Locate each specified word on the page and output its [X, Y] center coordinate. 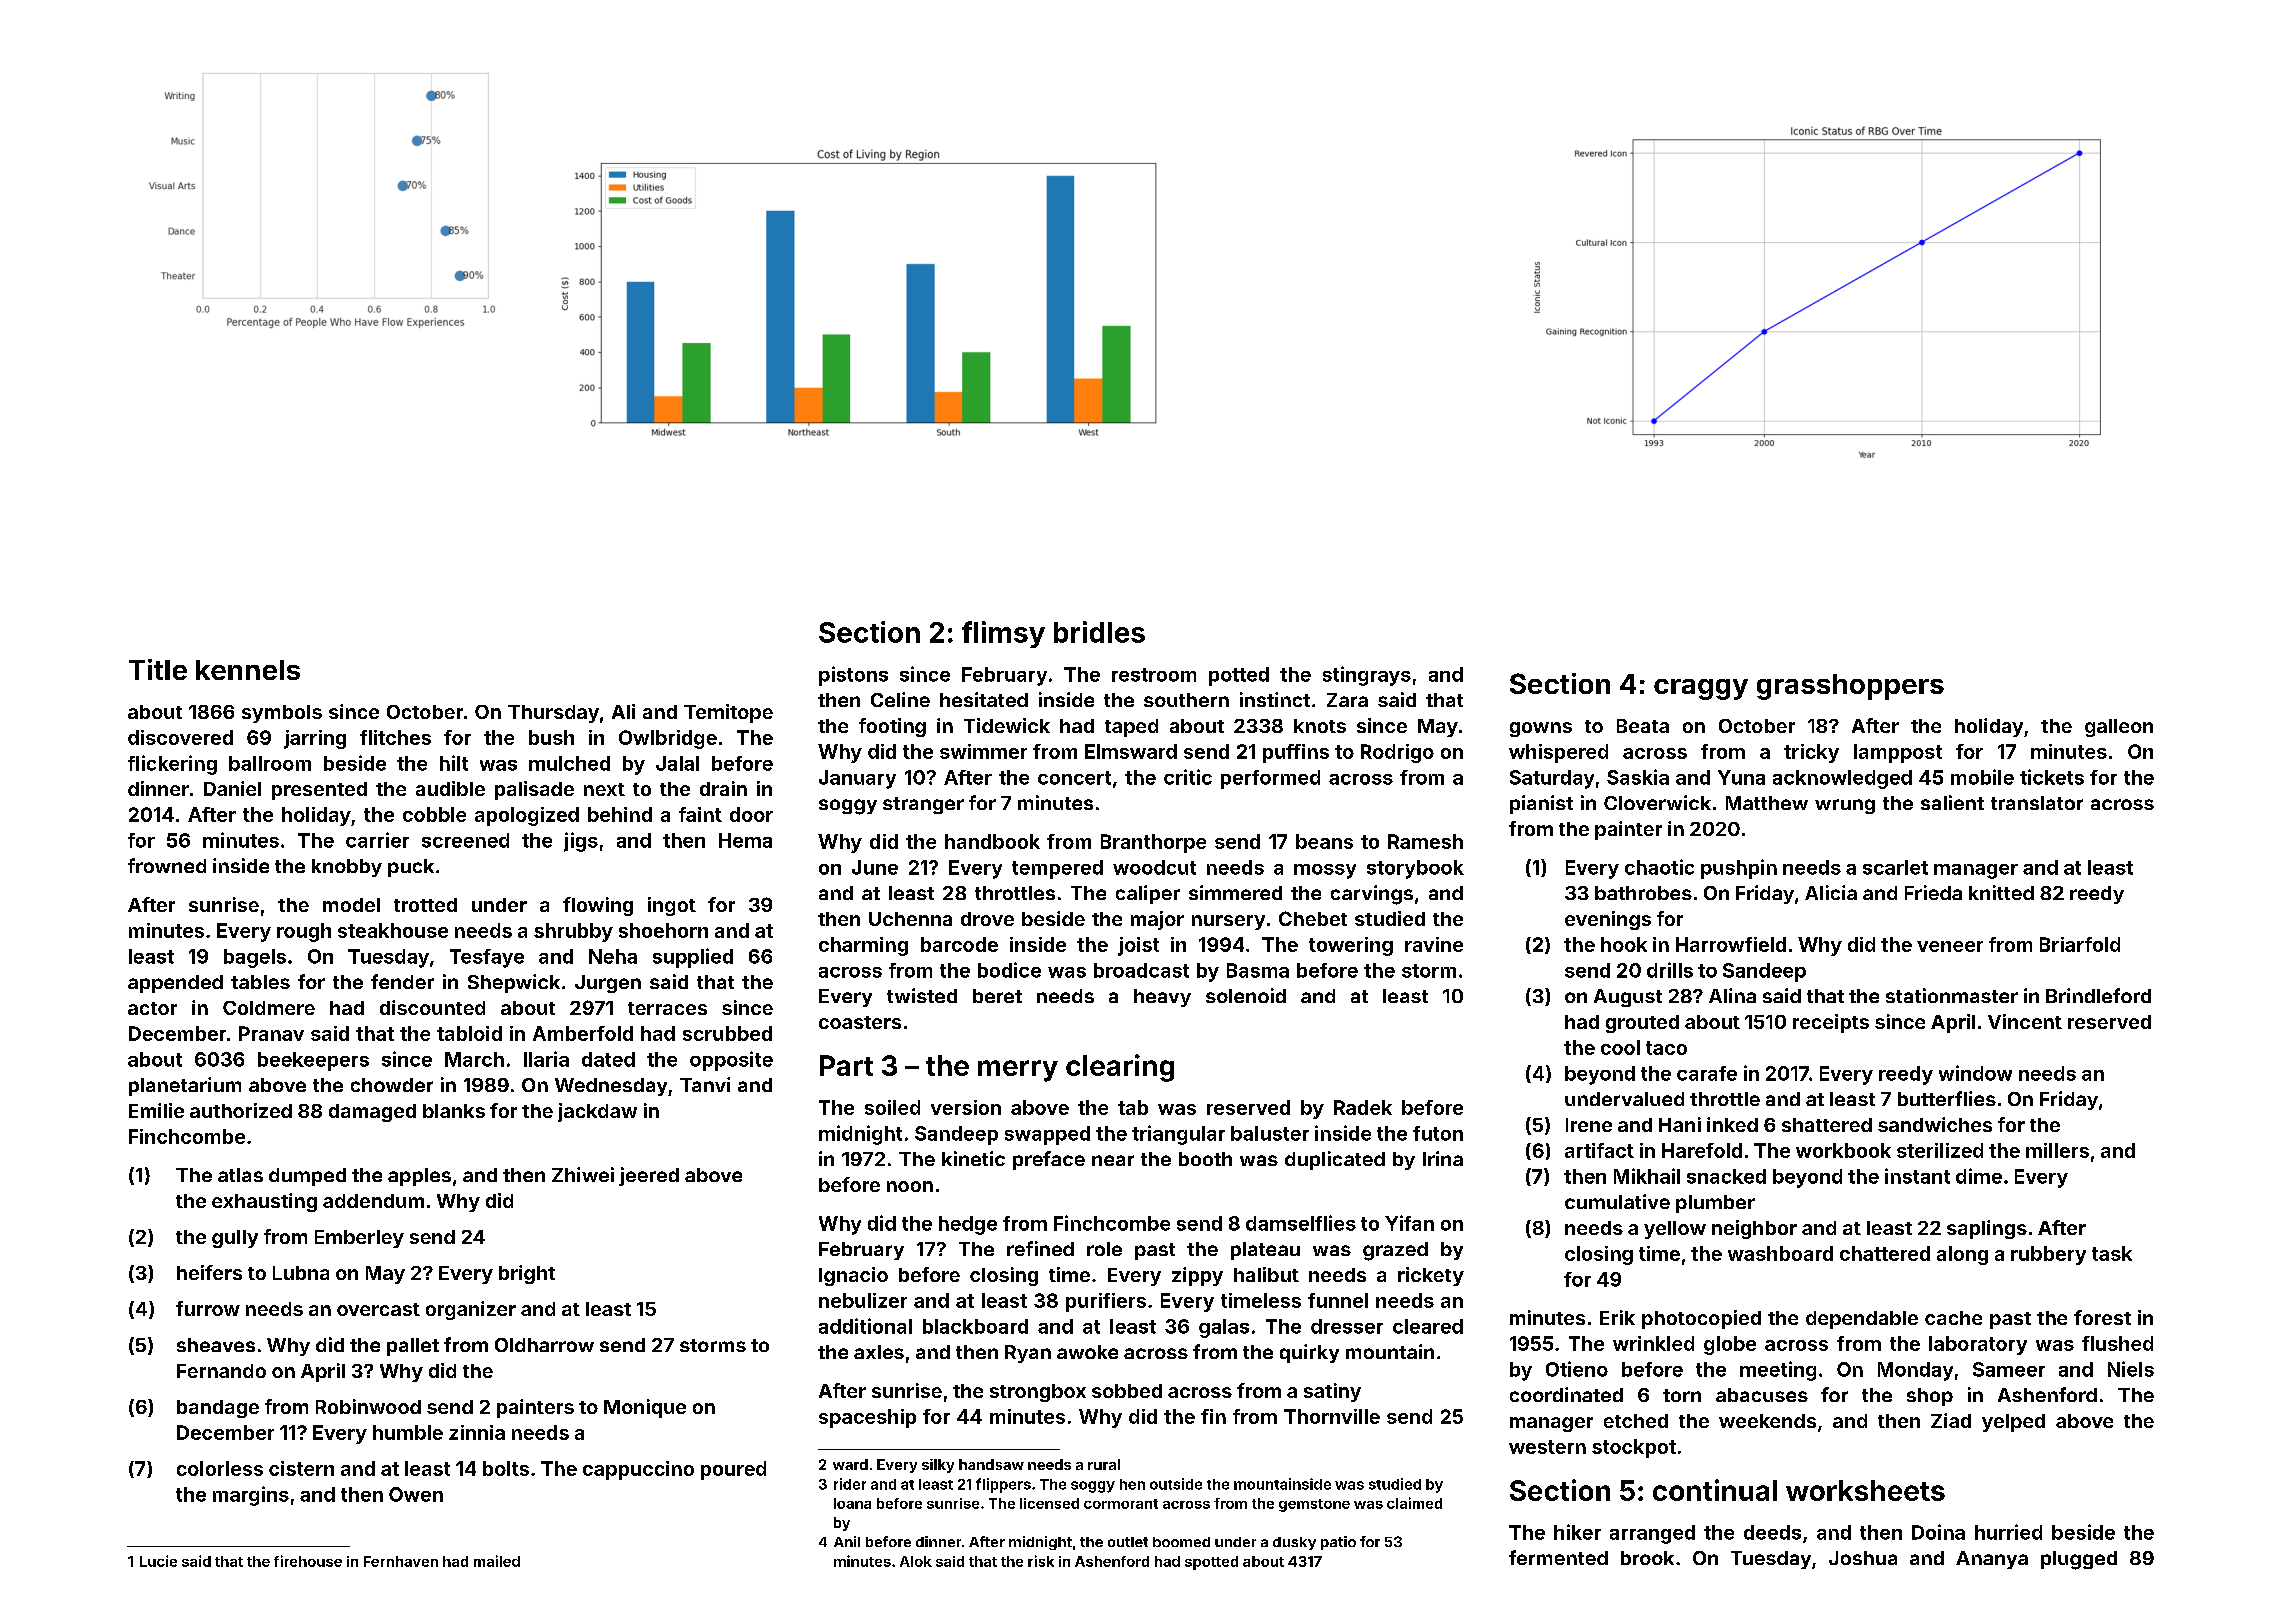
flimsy [1003, 634]
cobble [434, 814]
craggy [1701, 689]
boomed [1181, 1542]
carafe [1707, 1073]
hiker [1577, 1532]
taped [1131, 728]
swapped [1047, 1135]
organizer [471, 1310]
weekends [1767, 1421]
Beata [1643, 726]
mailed [497, 1561]
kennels [248, 670]
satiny [1332, 1392]
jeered [649, 1176]
